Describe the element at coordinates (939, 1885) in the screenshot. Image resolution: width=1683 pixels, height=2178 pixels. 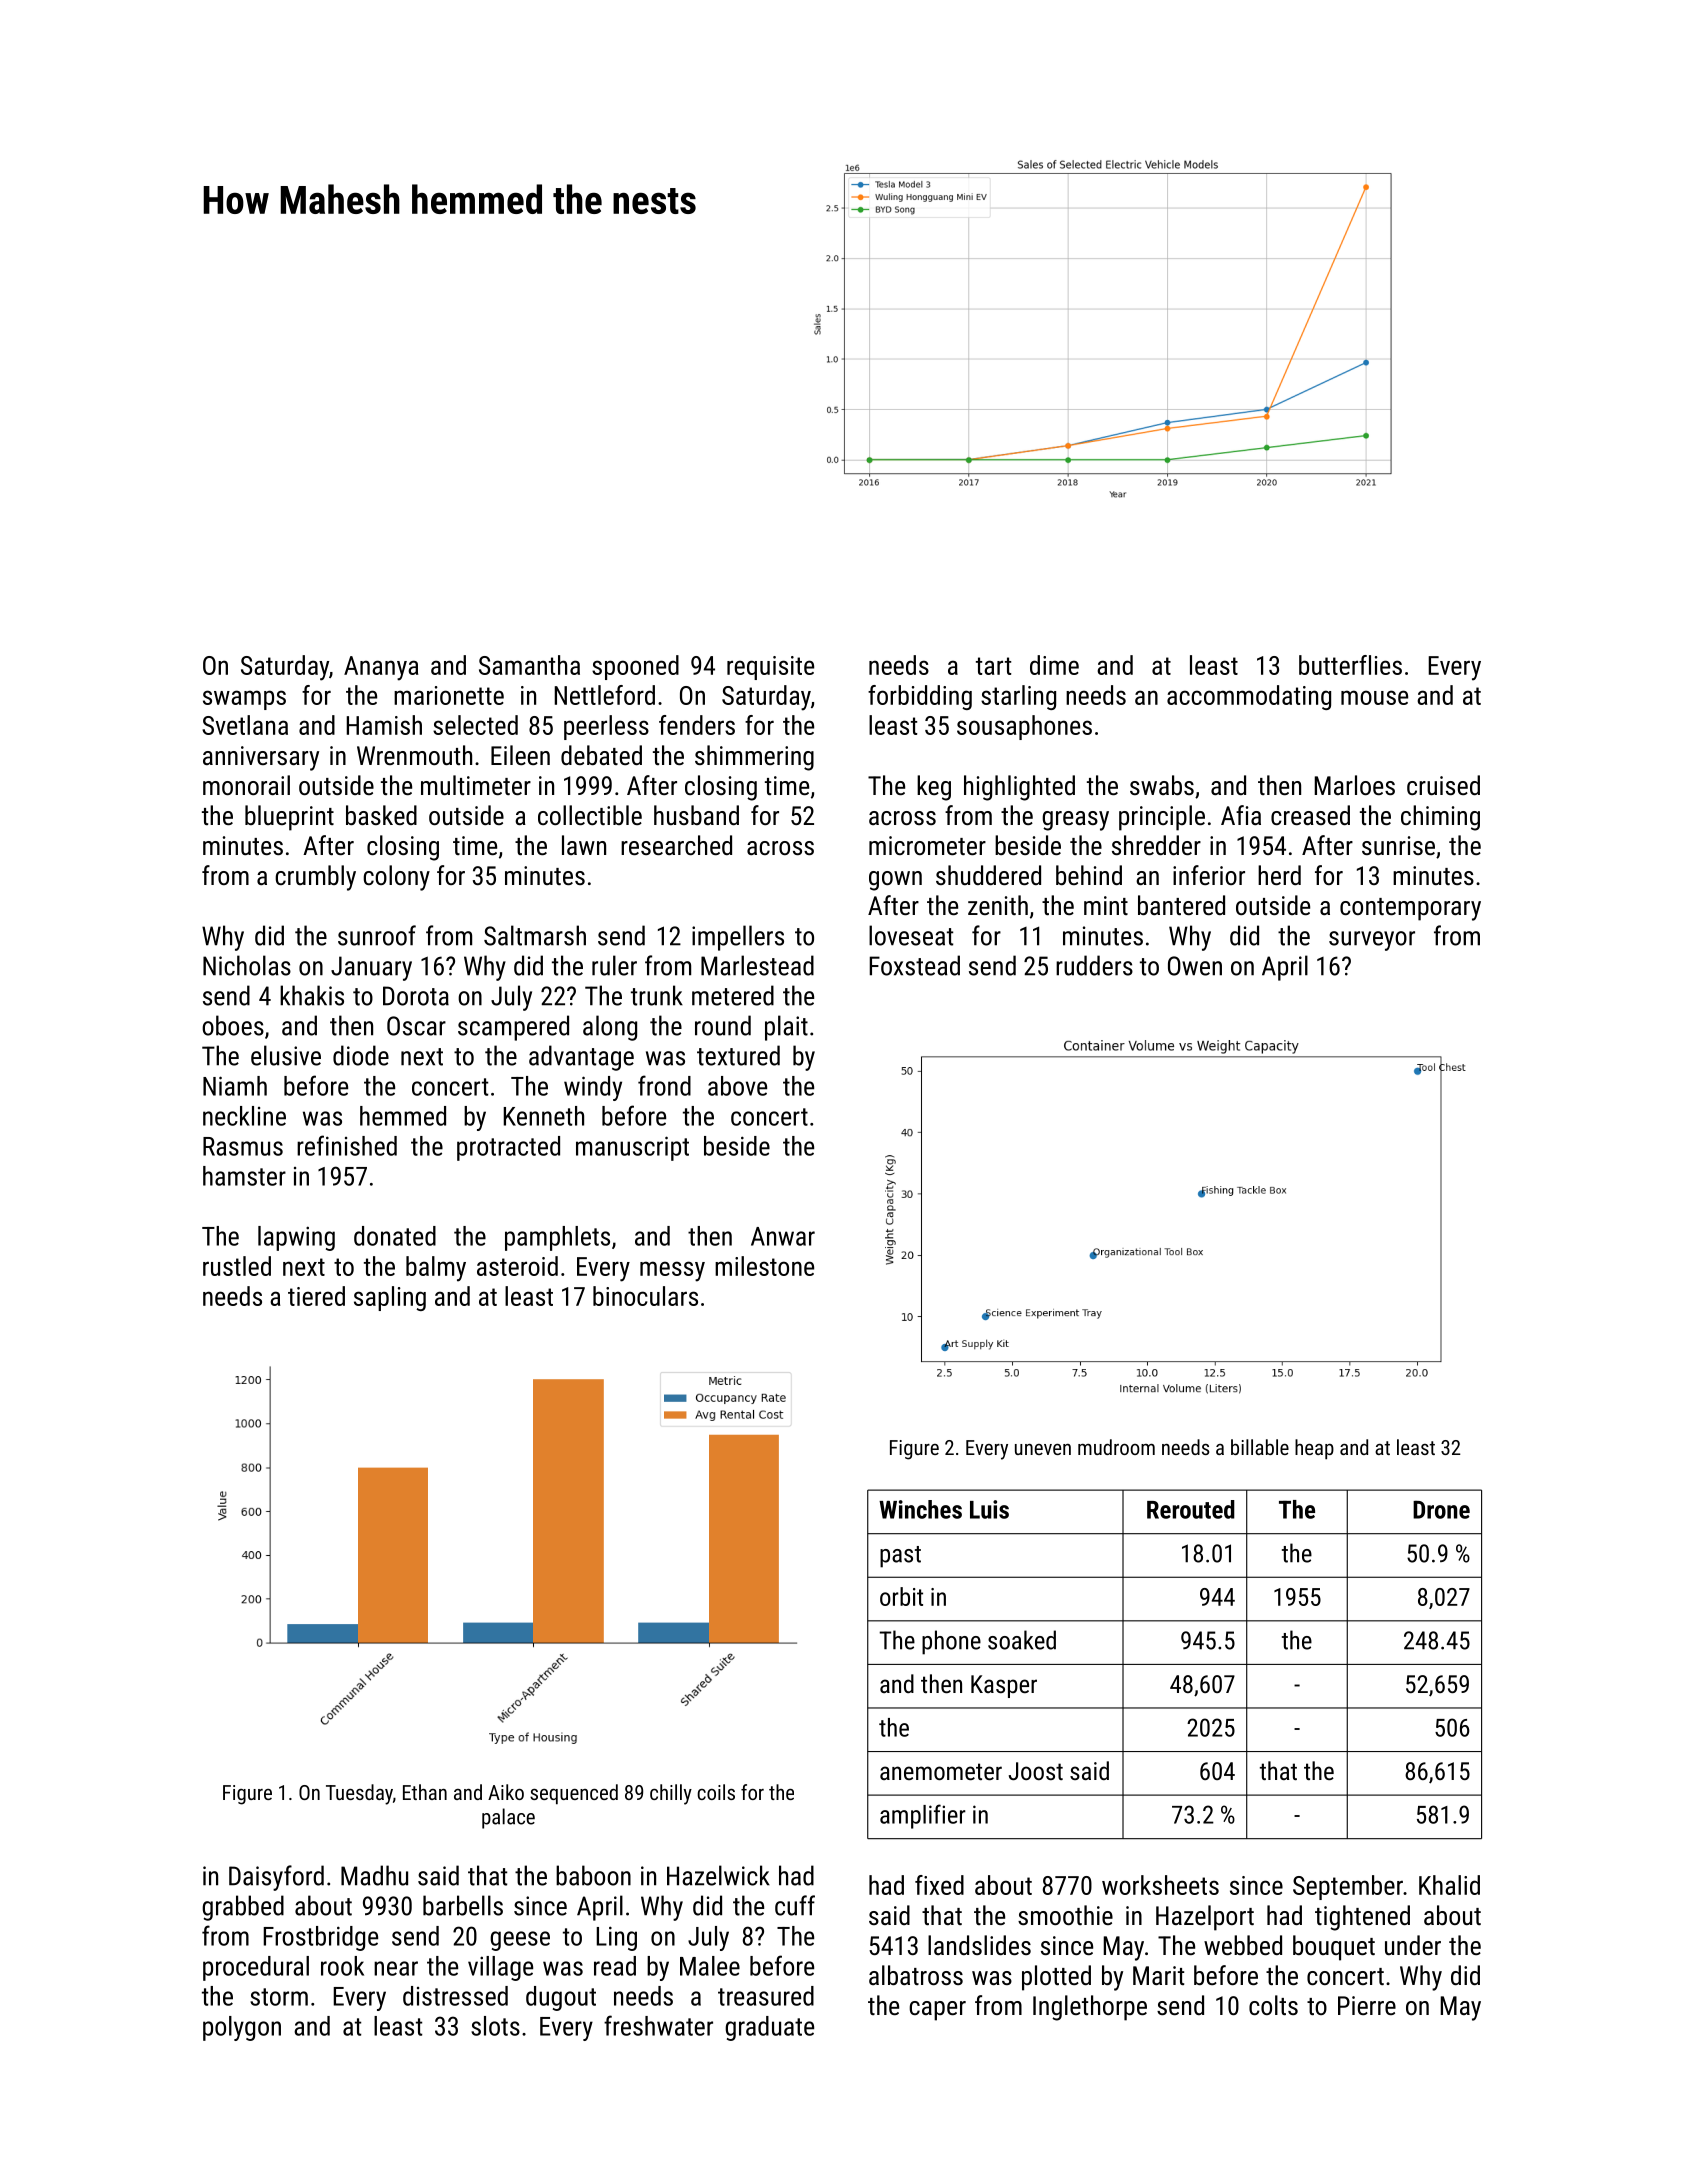
I see `fixed` at that location.
